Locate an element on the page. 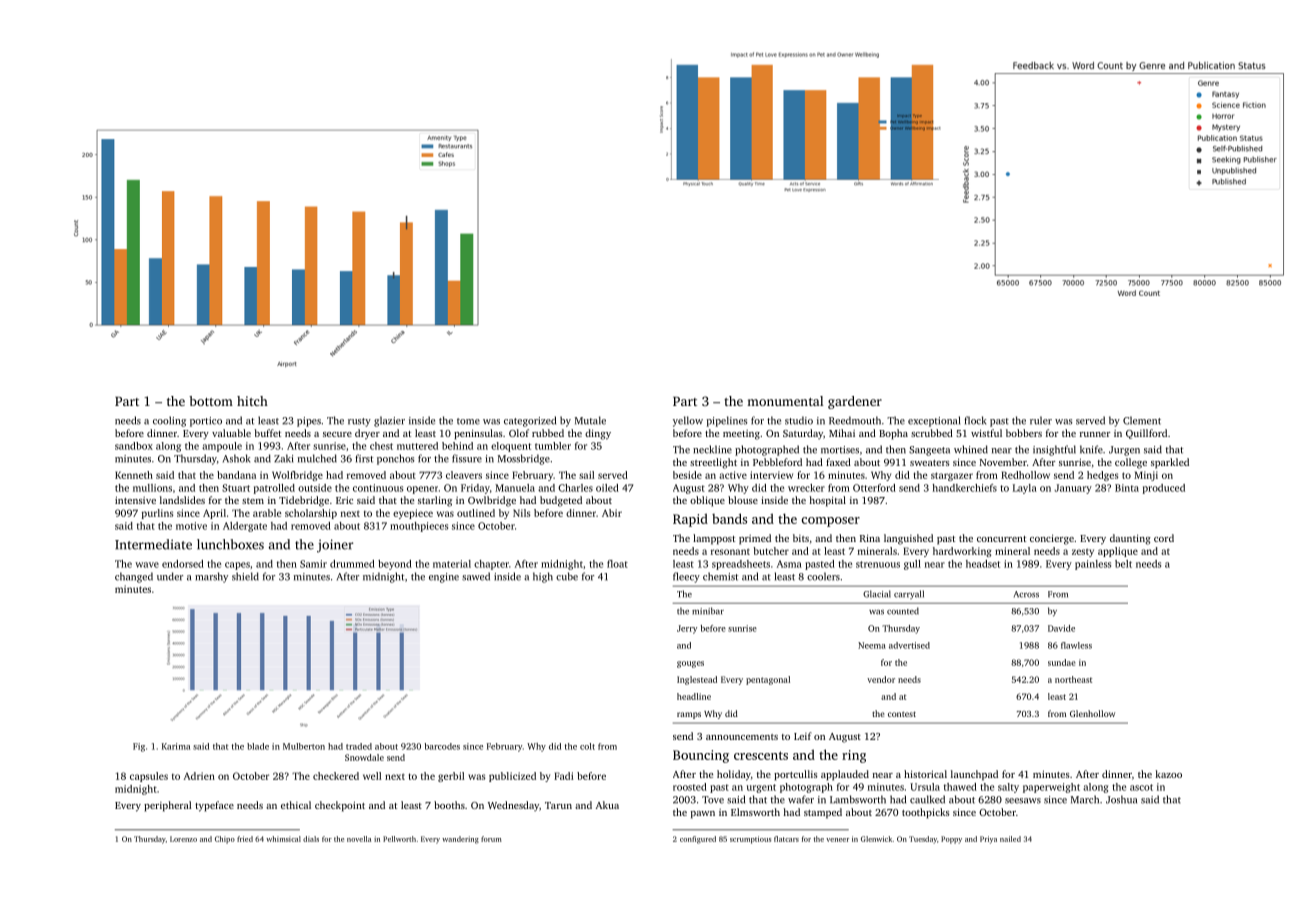 The height and width of the page is (924, 1308). Joshua is located at coordinates (1121, 799).
